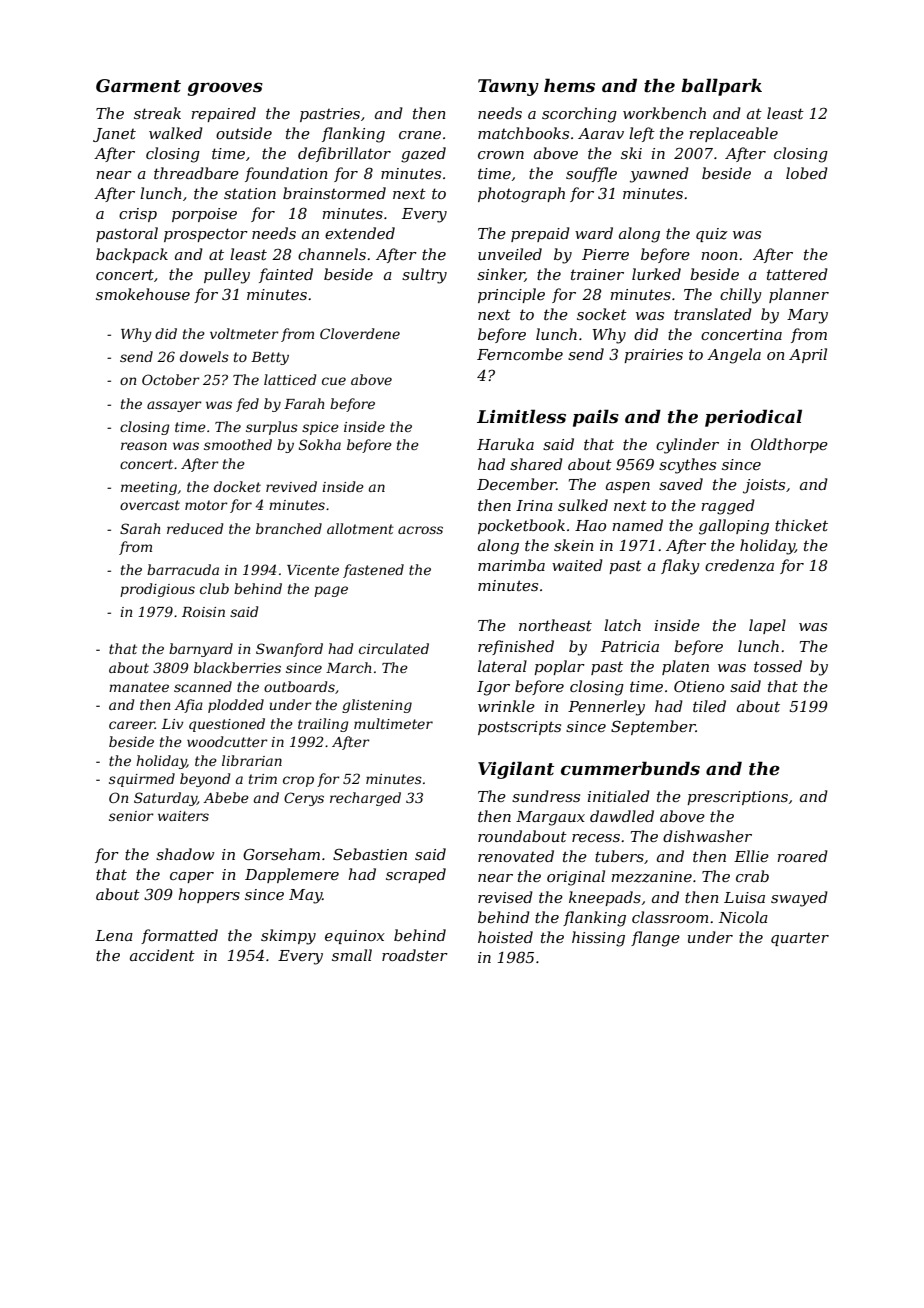  I want to click on September, so click(653, 727).
